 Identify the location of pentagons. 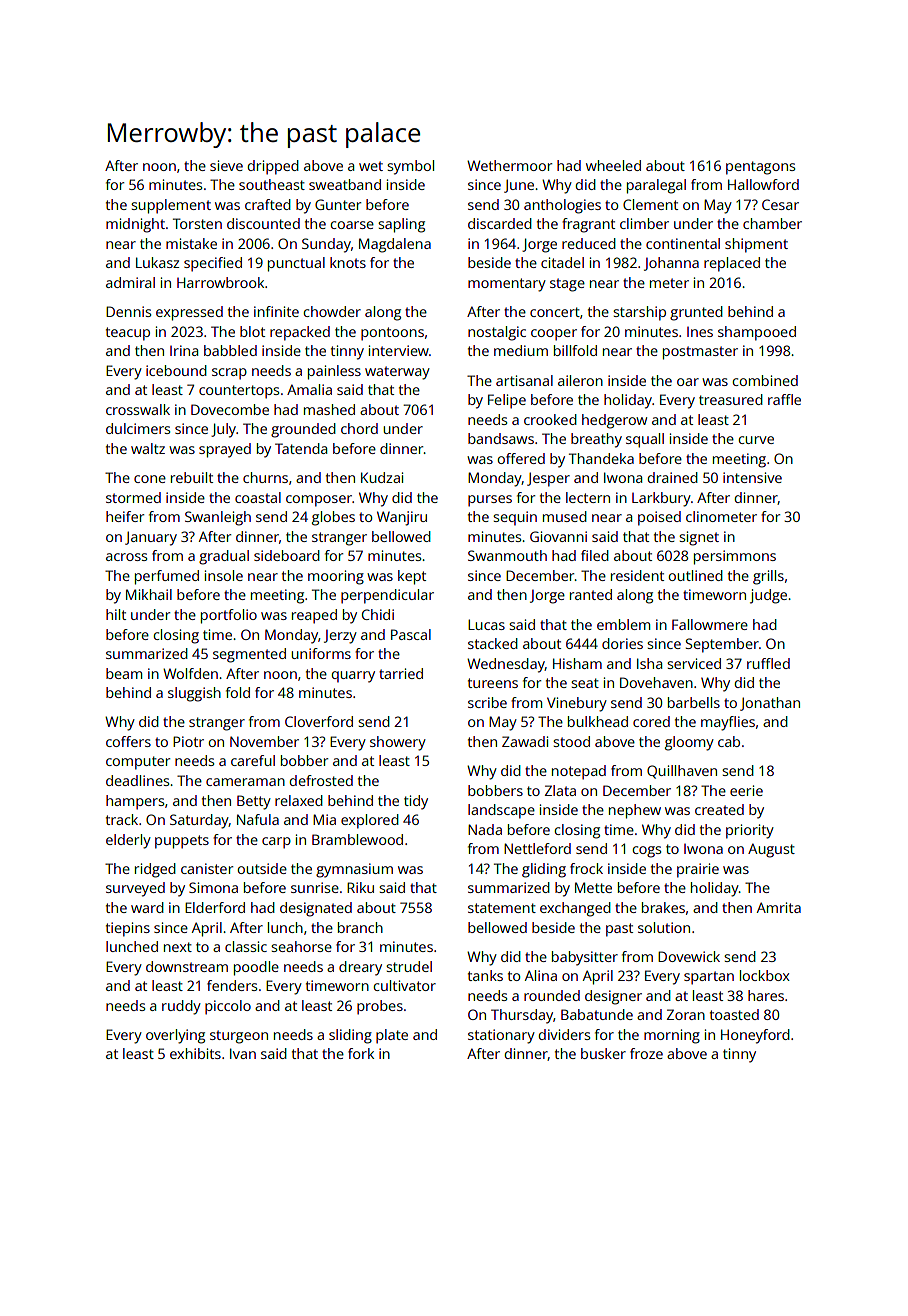
(760, 168).
